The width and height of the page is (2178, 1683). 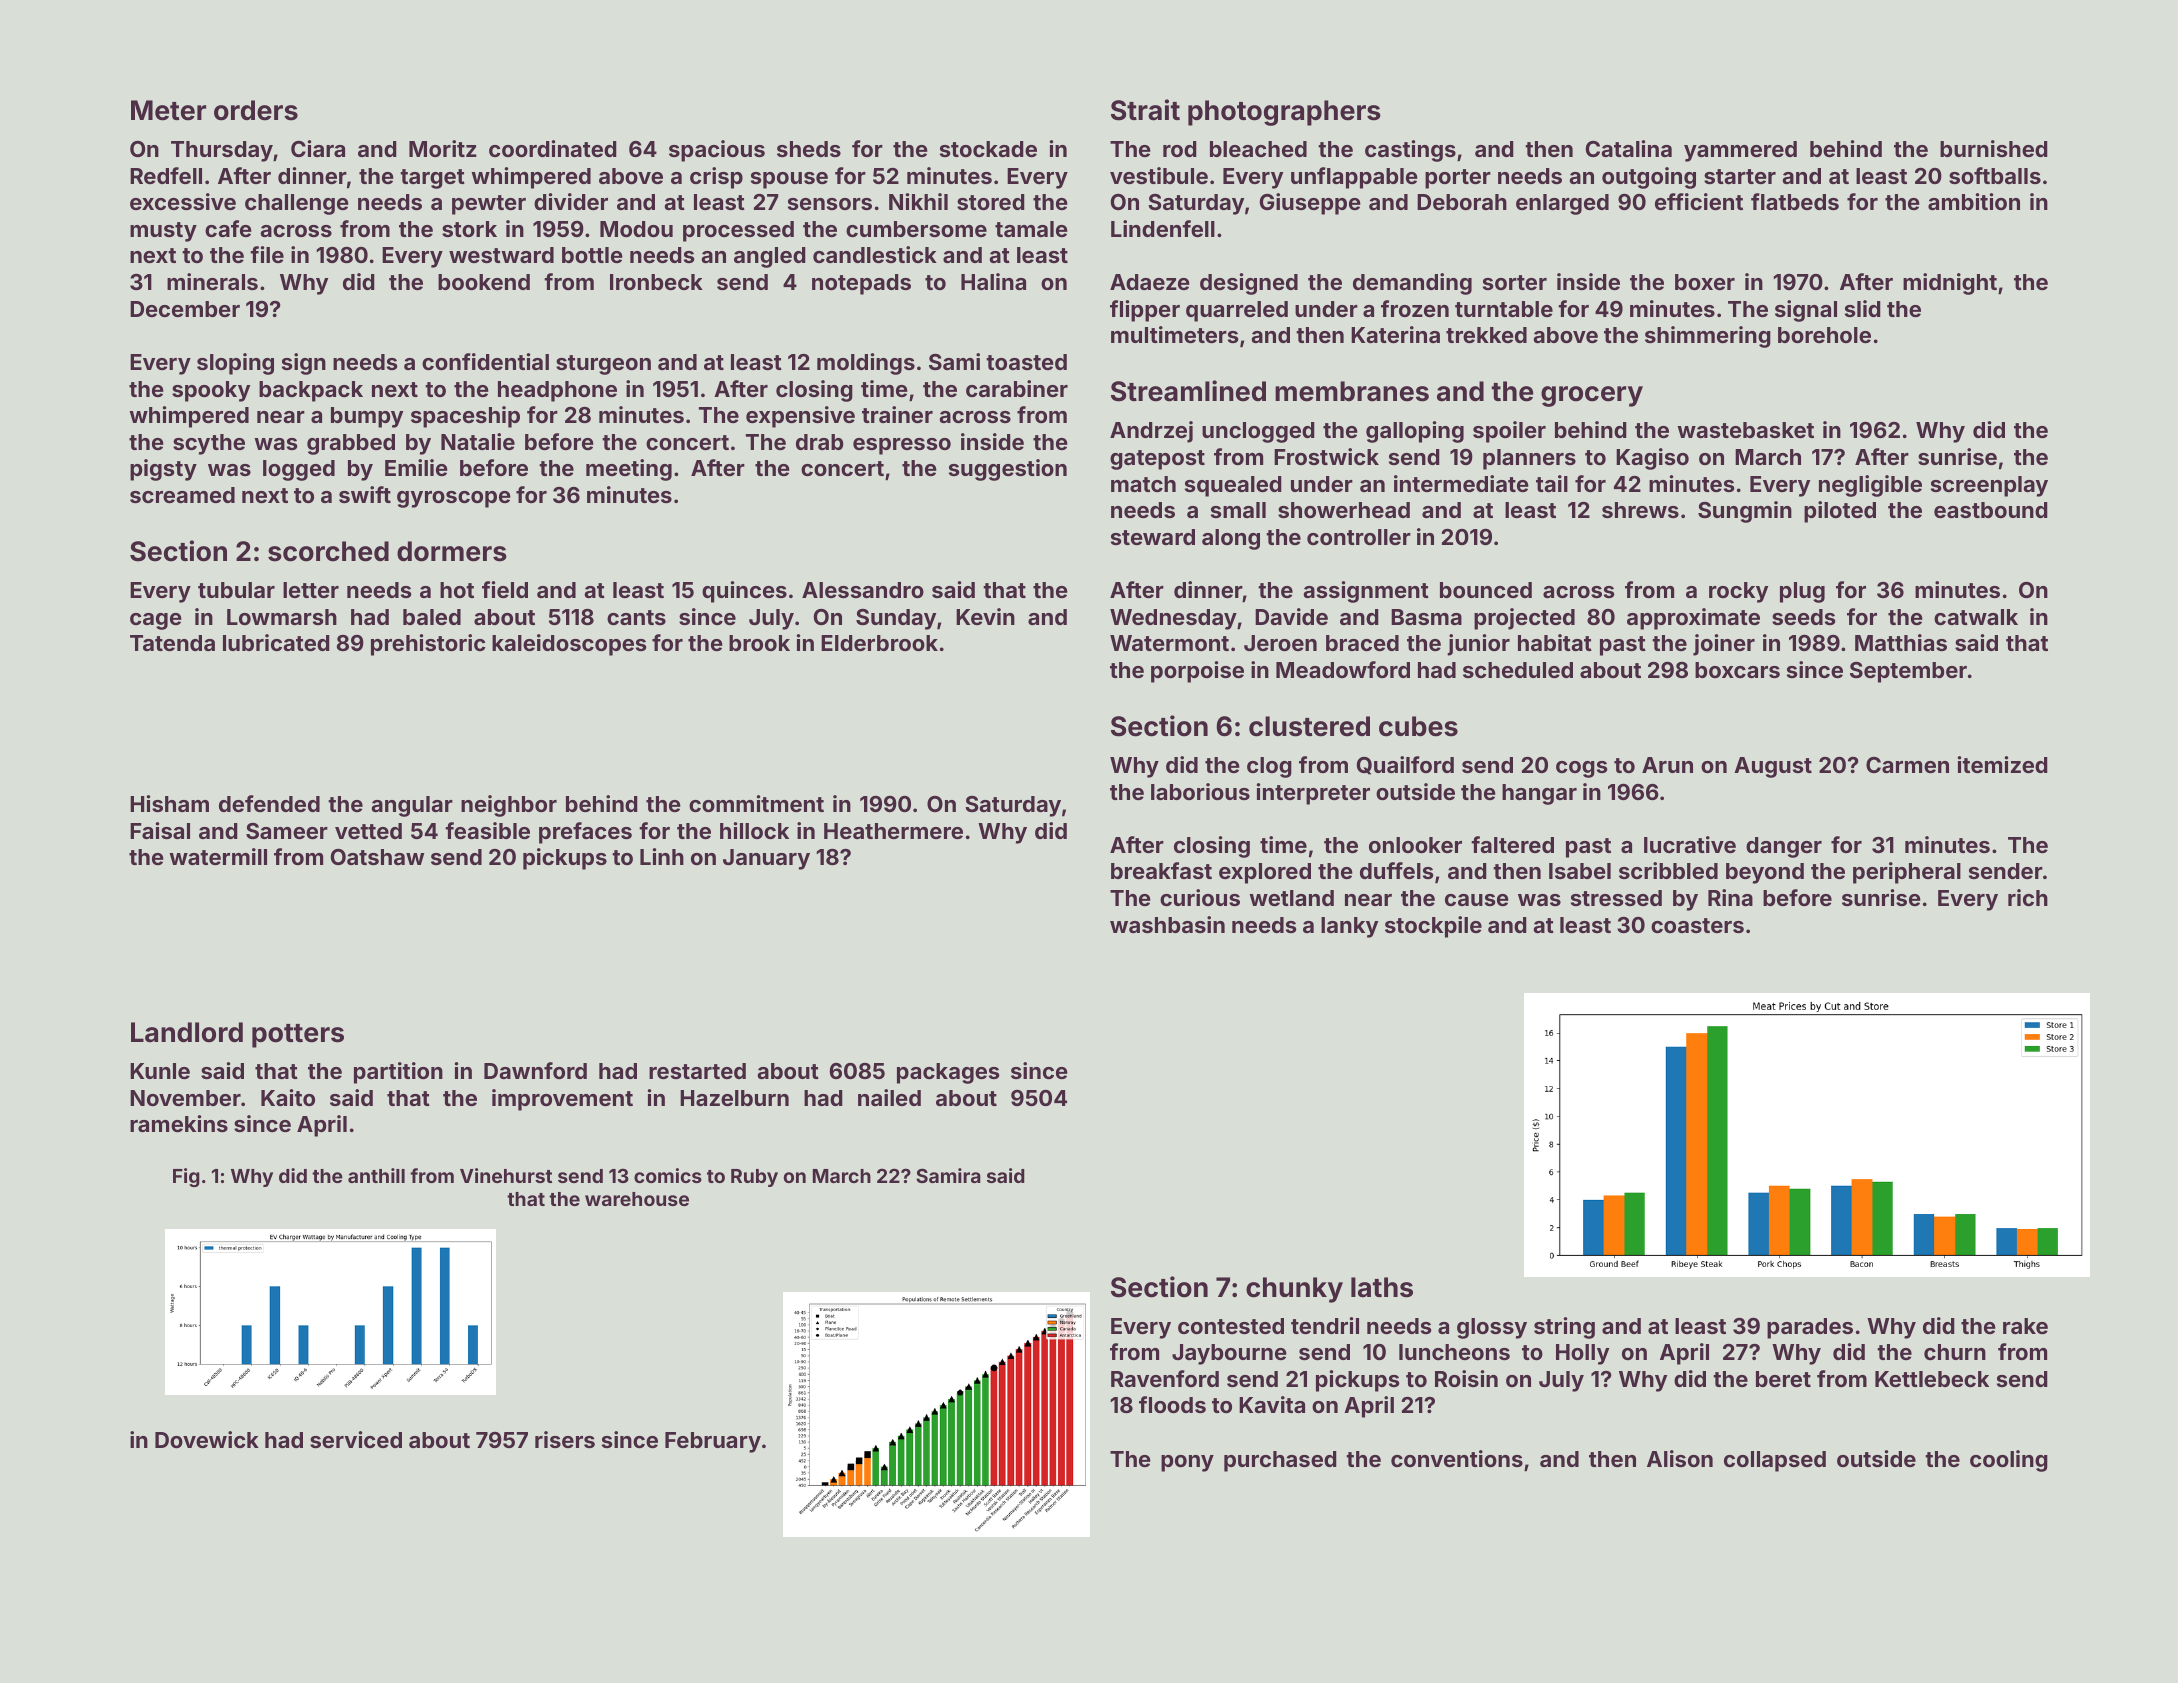 I want to click on castings, so click(x=1410, y=151).
